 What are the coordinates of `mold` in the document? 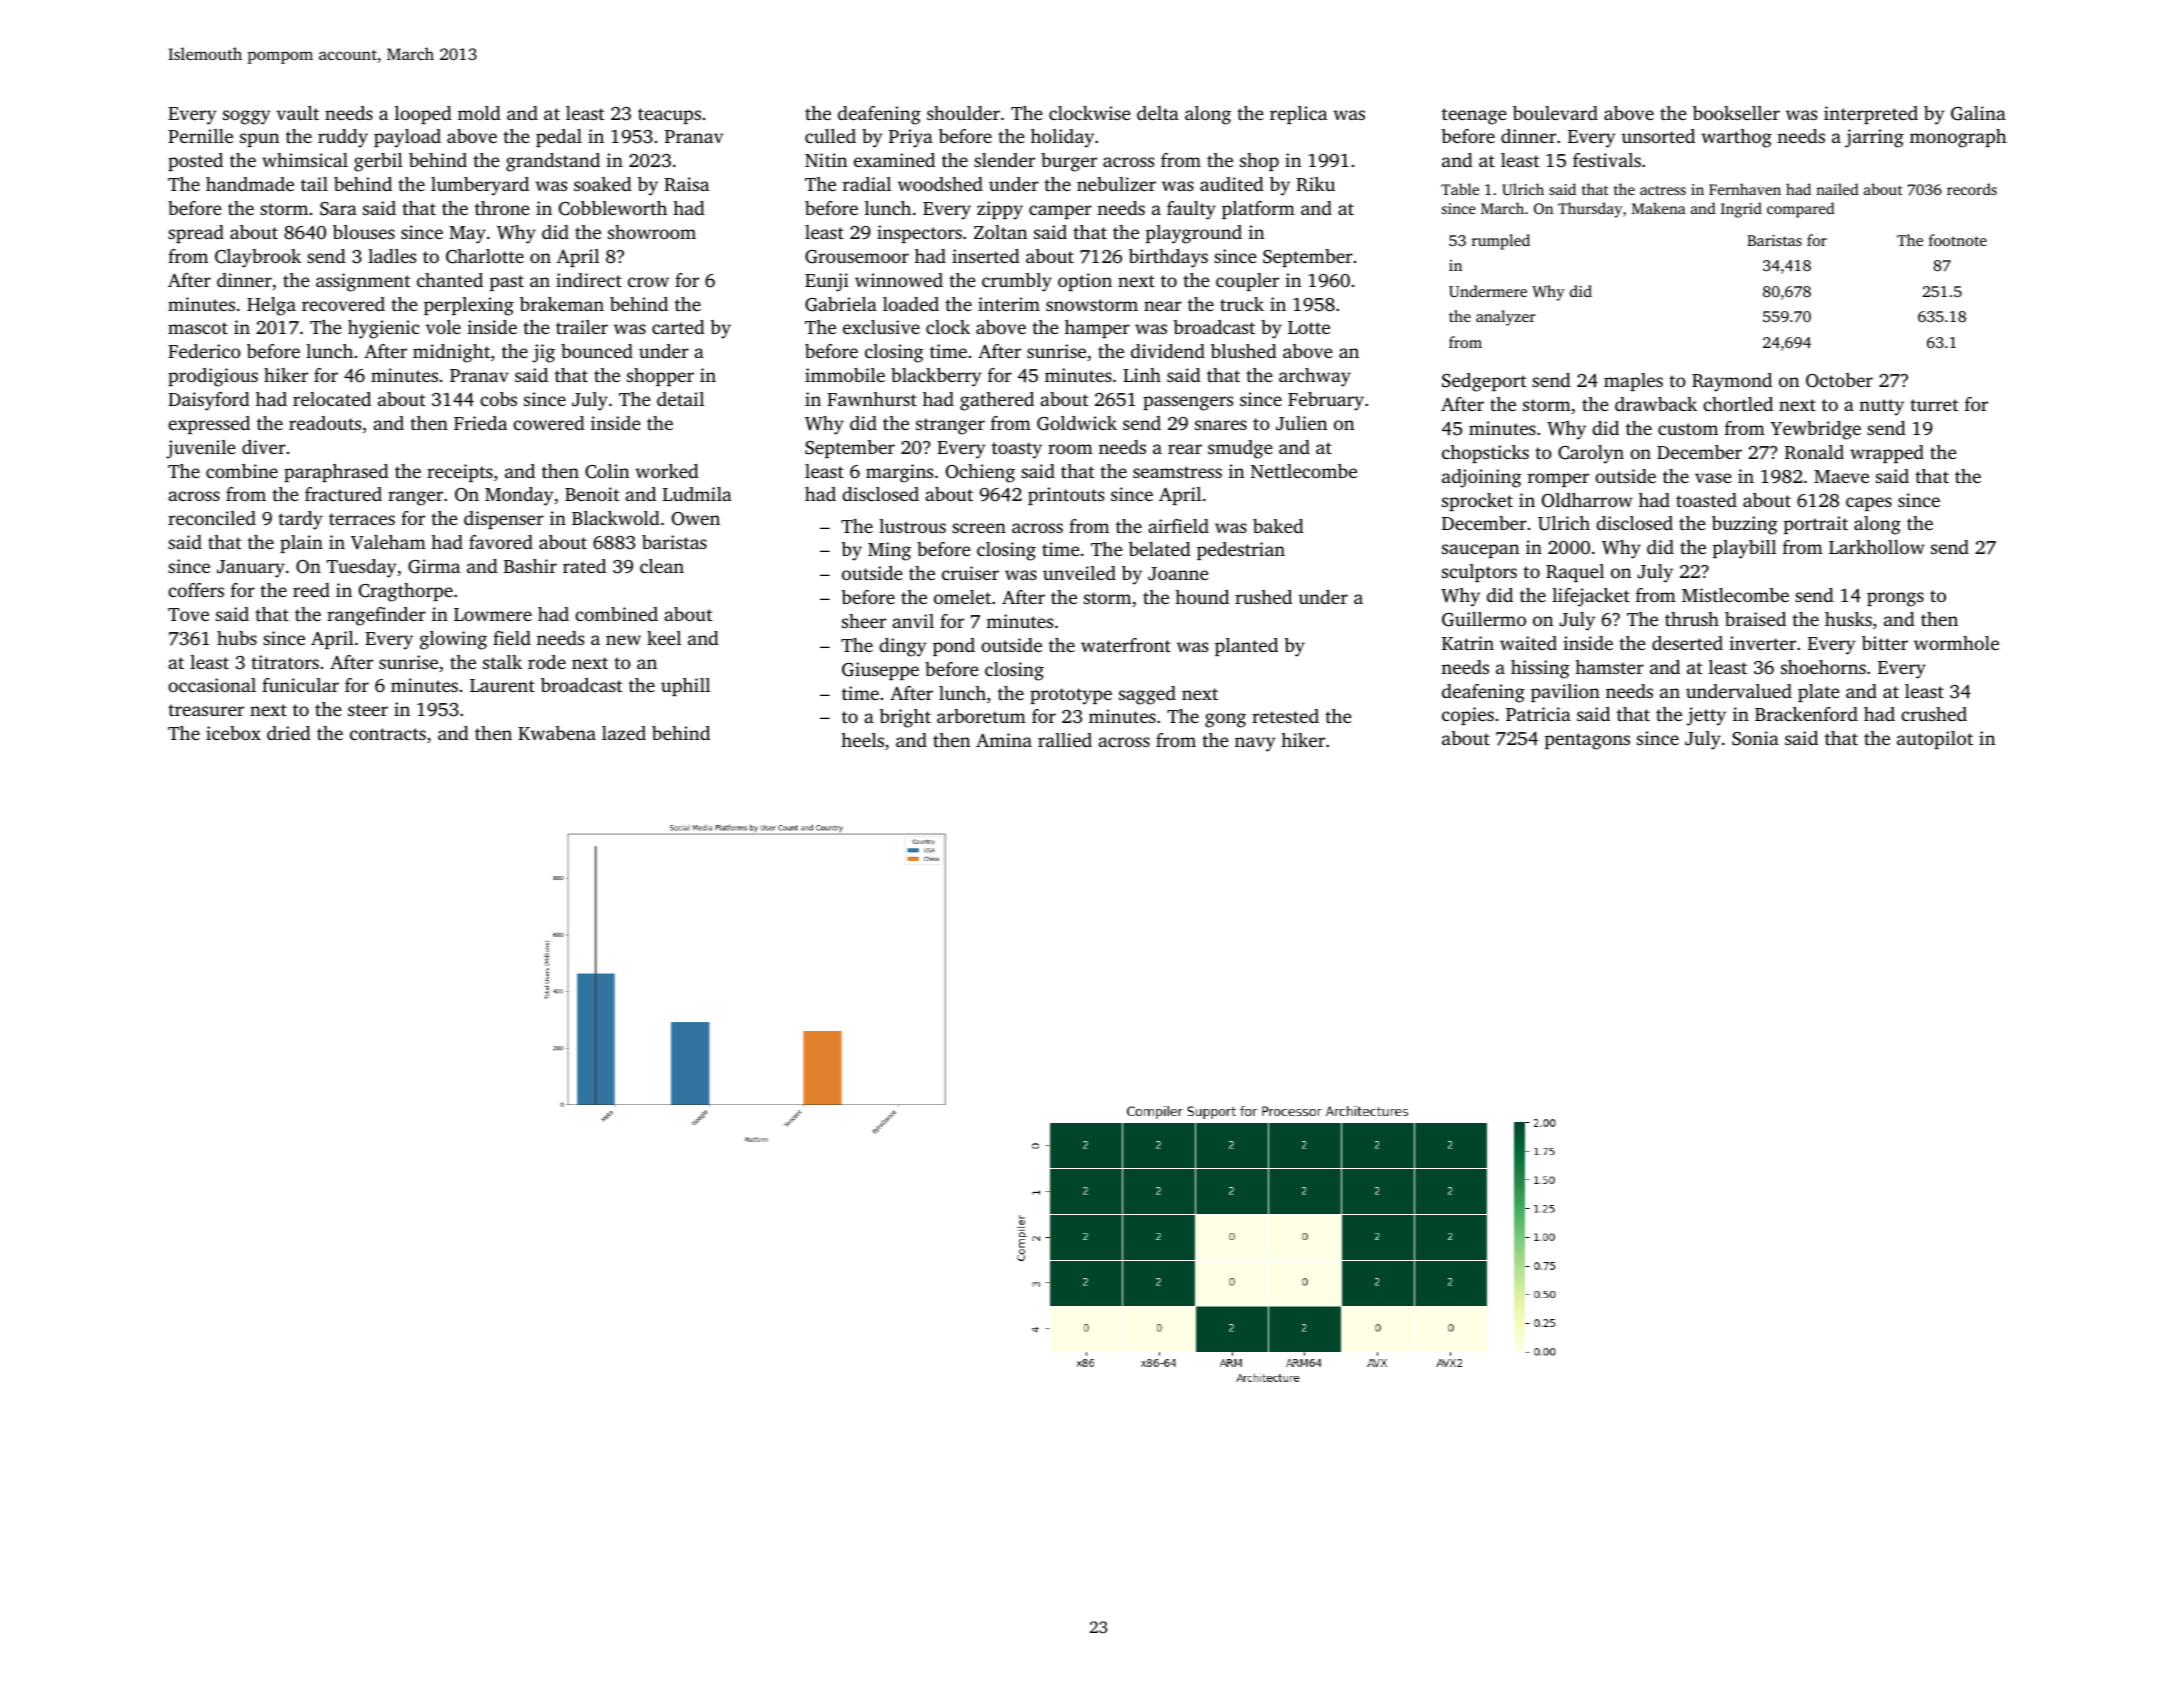 It's located at (479, 113).
